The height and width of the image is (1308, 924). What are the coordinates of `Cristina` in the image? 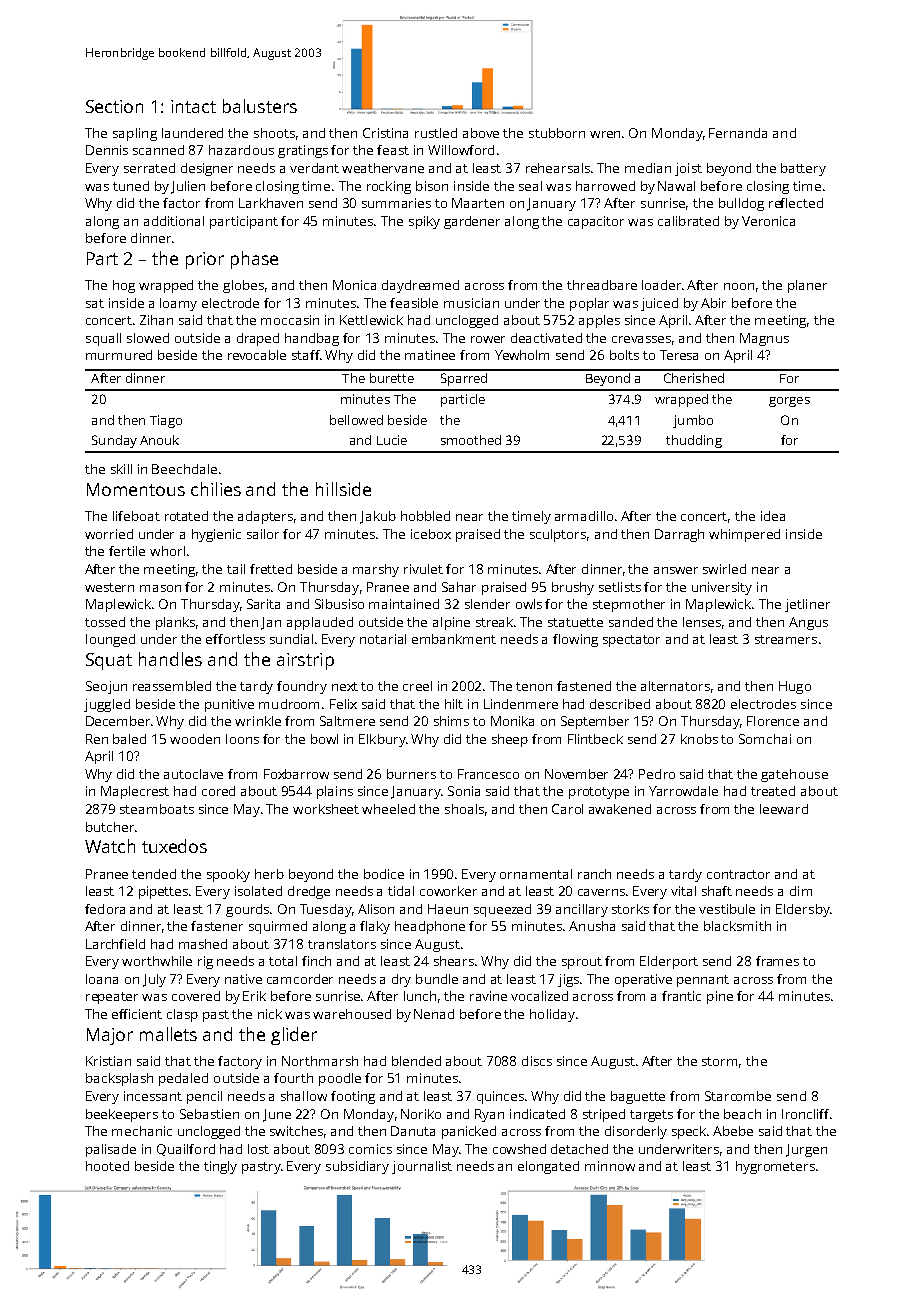 It's located at (385, 133).
